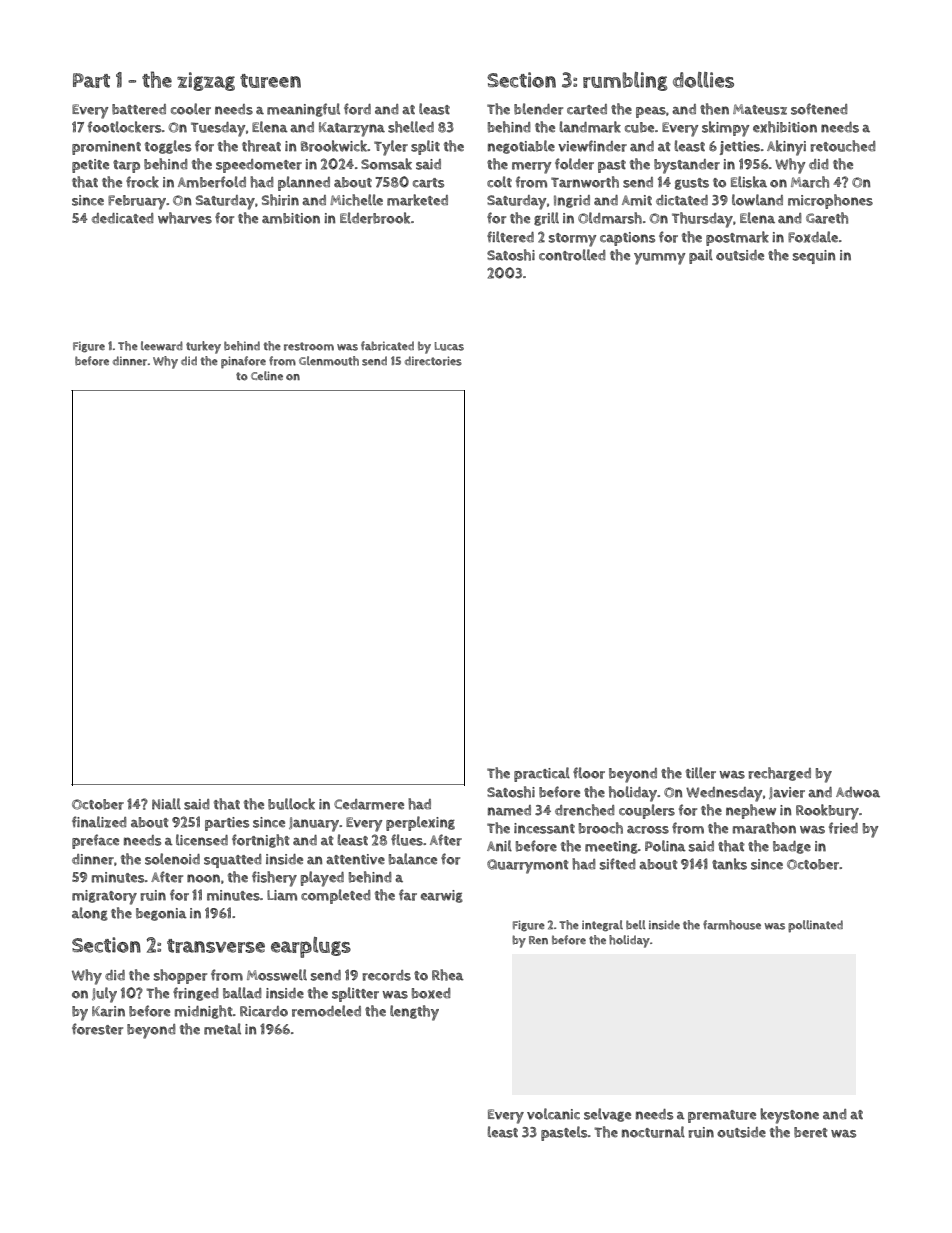  I want to click on petite, so click(90, 166).
